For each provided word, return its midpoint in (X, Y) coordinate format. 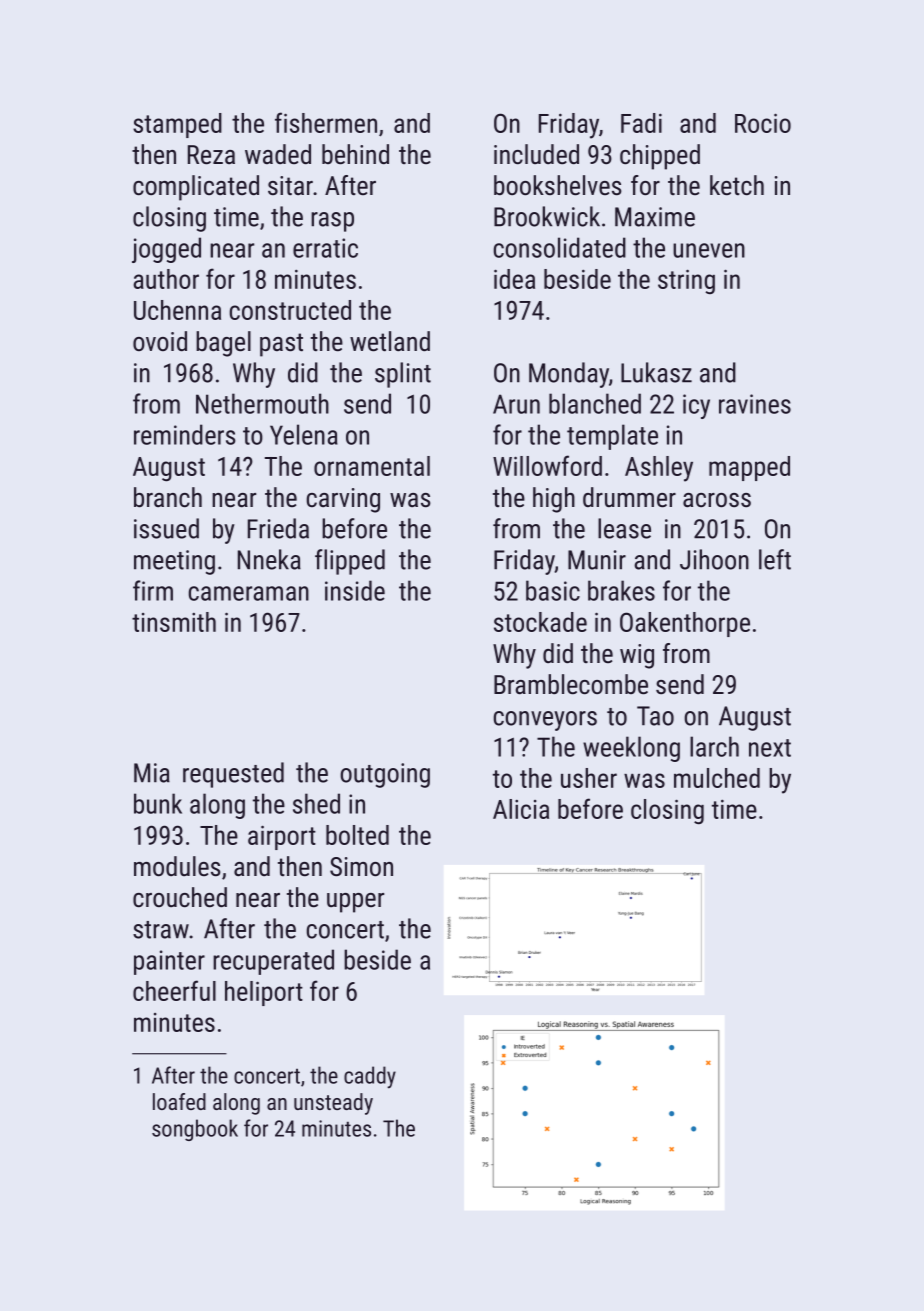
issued (166, 528)
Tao (655, 716)
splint (403, 375)
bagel (223, 344)
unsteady (333, 1104)
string (686, 281)
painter (169, 962)
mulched (717, 778)
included (536, 154)
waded (278, 154)
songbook (195, 1130)
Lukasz (656, 372)
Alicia (521, 809)
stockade (540, 622)
